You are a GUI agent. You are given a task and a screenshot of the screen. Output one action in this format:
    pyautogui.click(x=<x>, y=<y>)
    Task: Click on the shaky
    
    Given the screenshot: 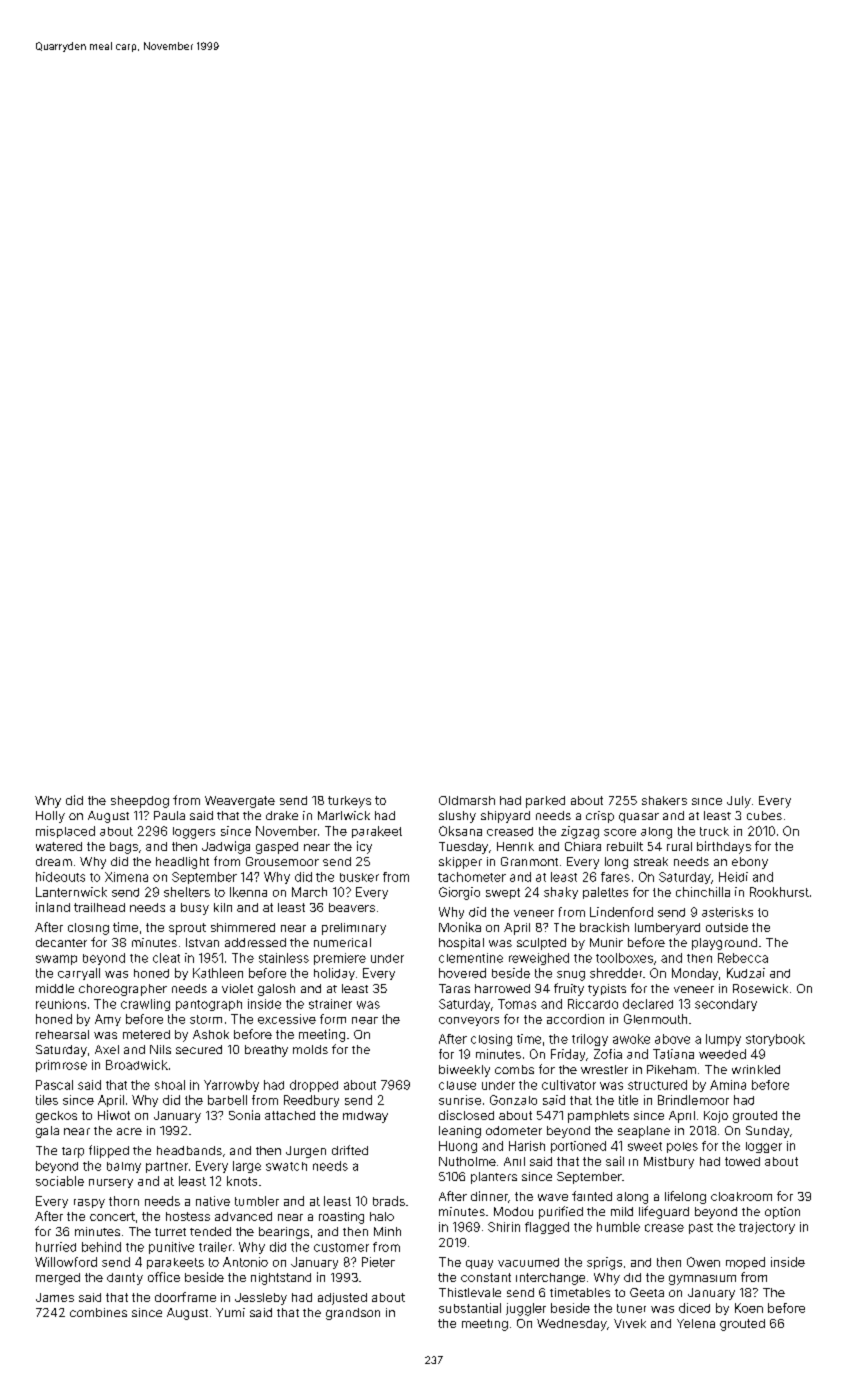 What is the action you would take?
    pyautogui.click(x=561, y=893)
